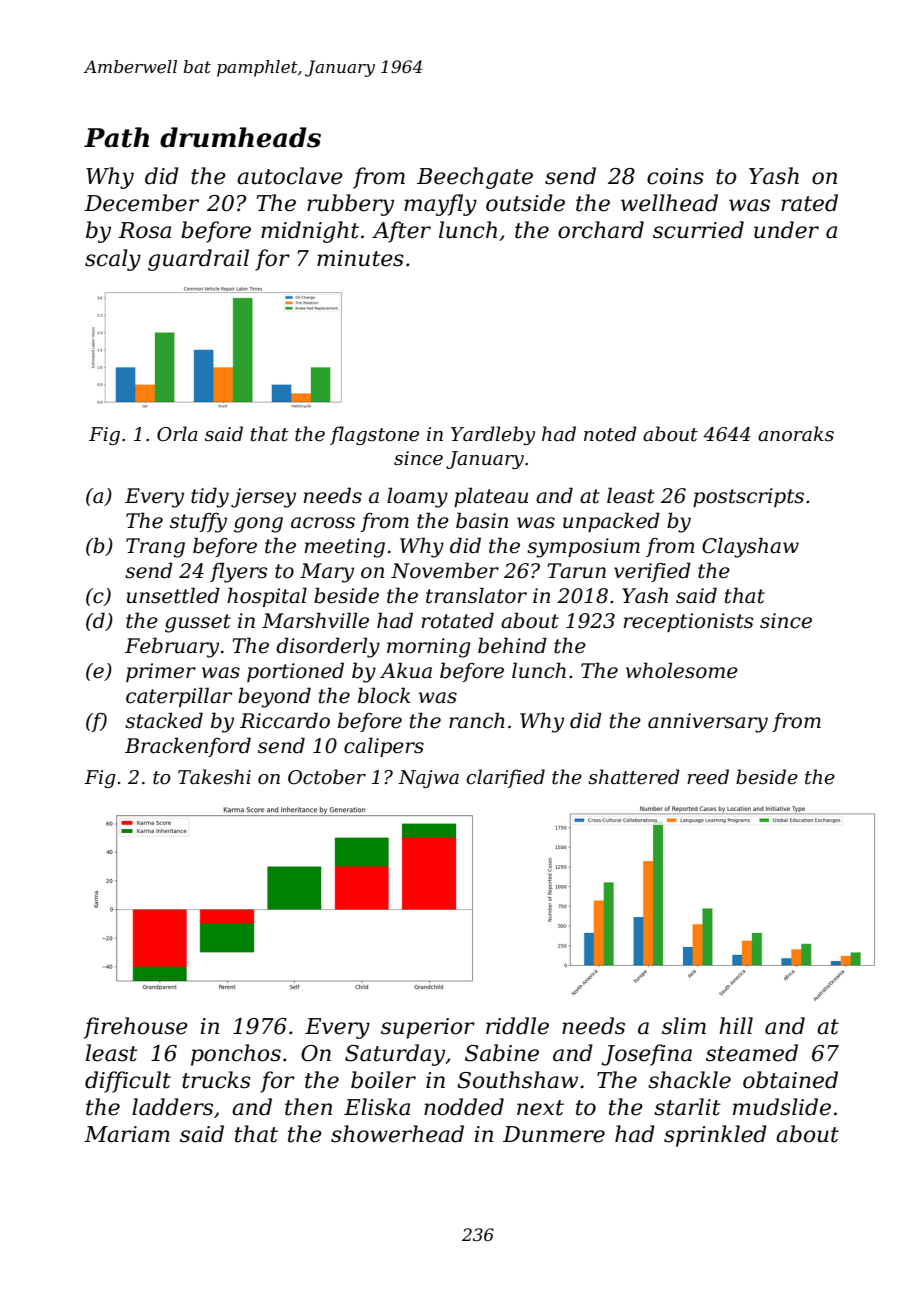 This screenshot has height=1314, width=924. I want to click on anoraks, so click(796, 434).
